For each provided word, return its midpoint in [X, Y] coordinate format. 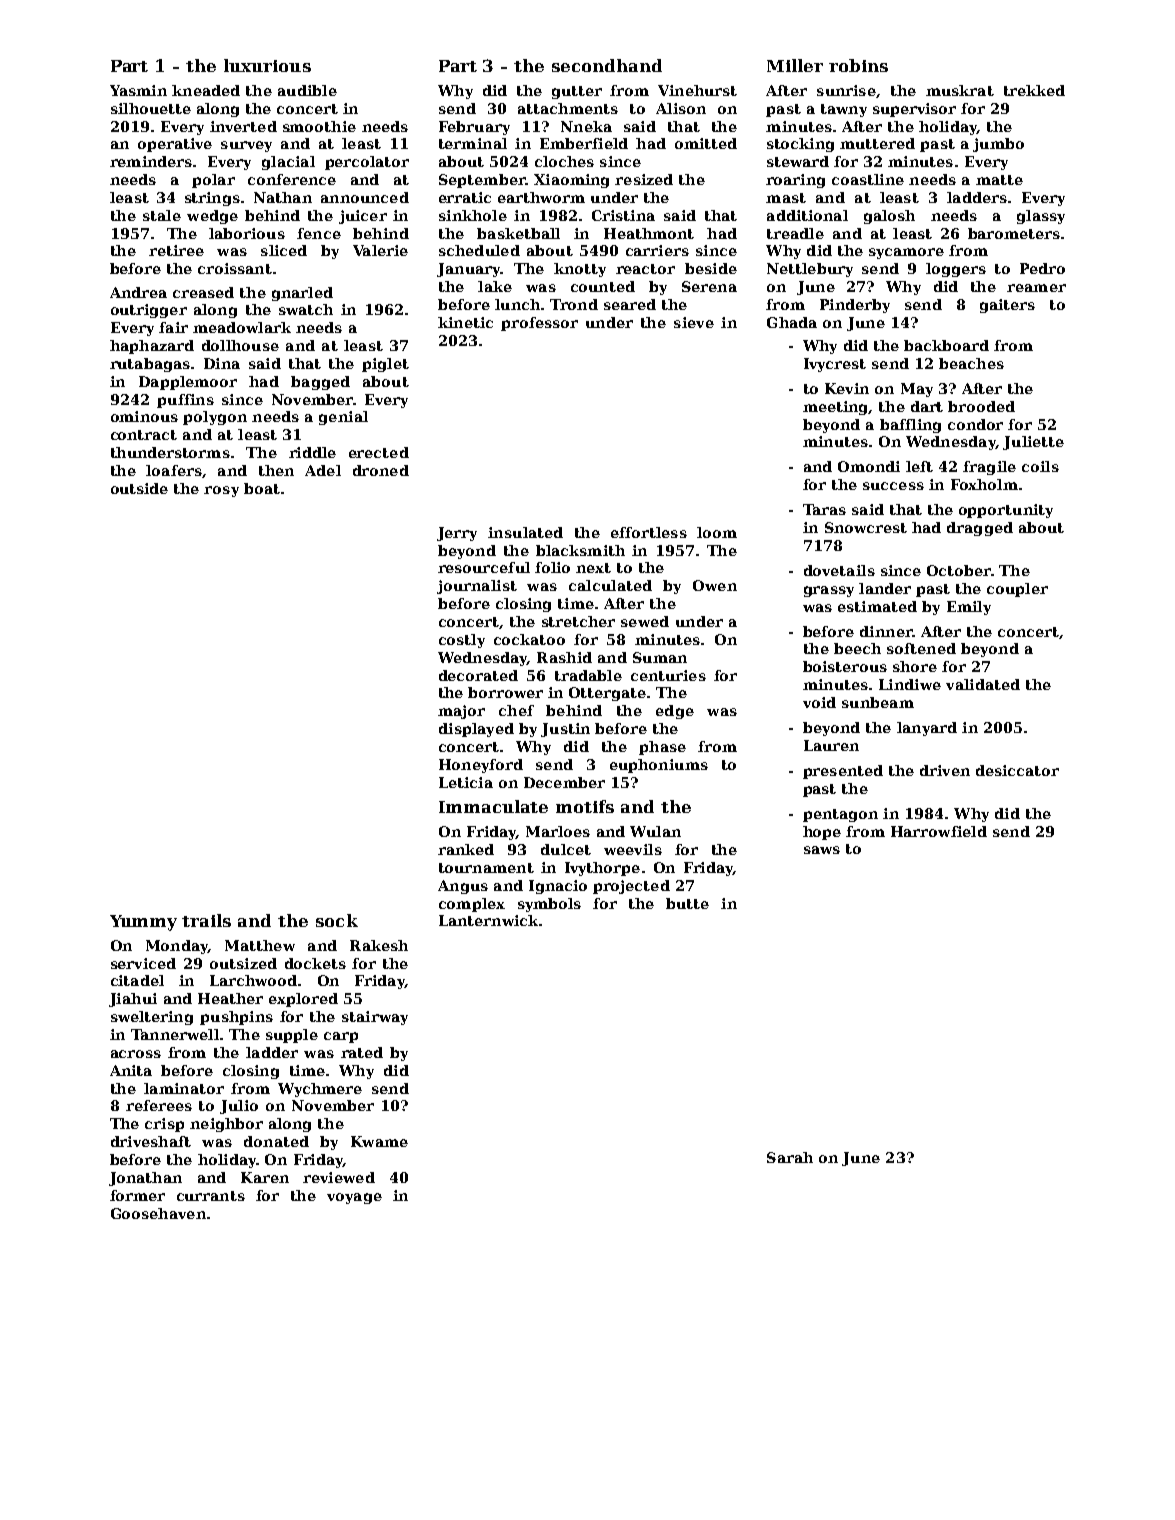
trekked [1034, 90]
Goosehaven [158, 1213]
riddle [312, 452]
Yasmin [138, 90]
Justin [565, 730]
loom [717, 532]
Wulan [655, 831]
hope [822, 833]
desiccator [1017, 770]
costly [462, 641]
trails [206, 920]
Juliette [1033, 443]
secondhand [607, 65]
